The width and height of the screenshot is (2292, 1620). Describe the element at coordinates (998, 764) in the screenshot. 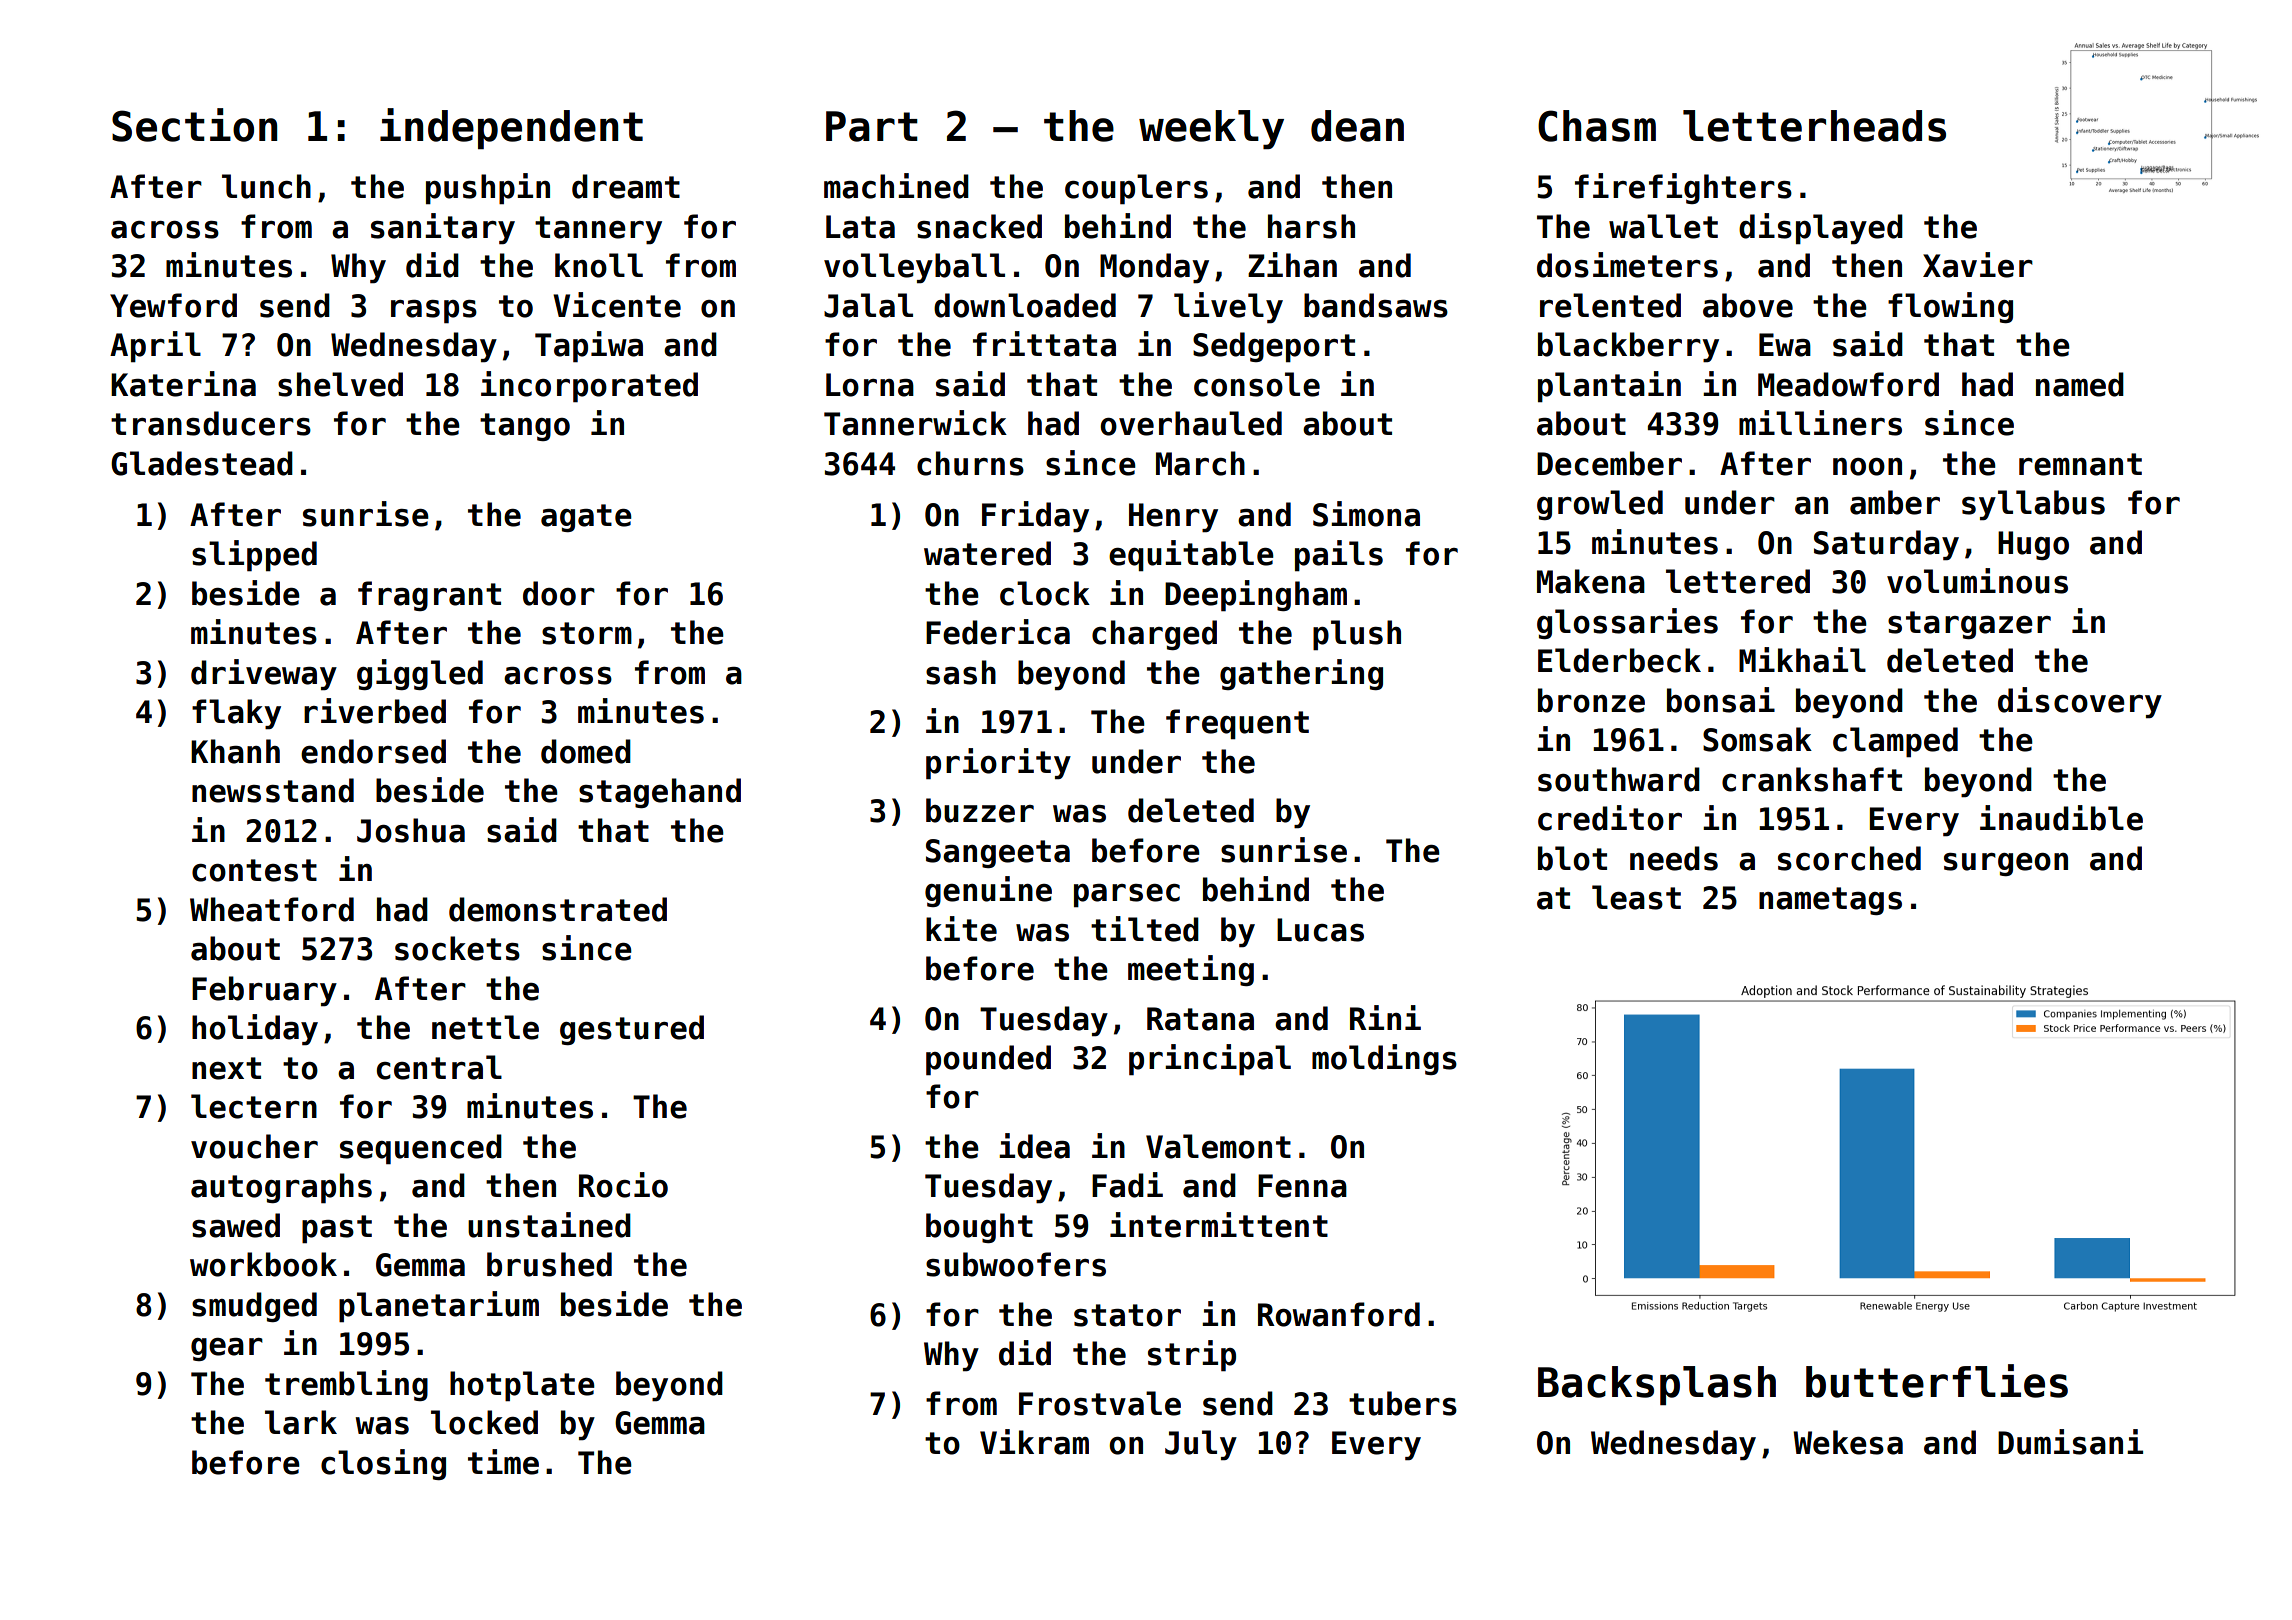

I see `priority` at that location.
